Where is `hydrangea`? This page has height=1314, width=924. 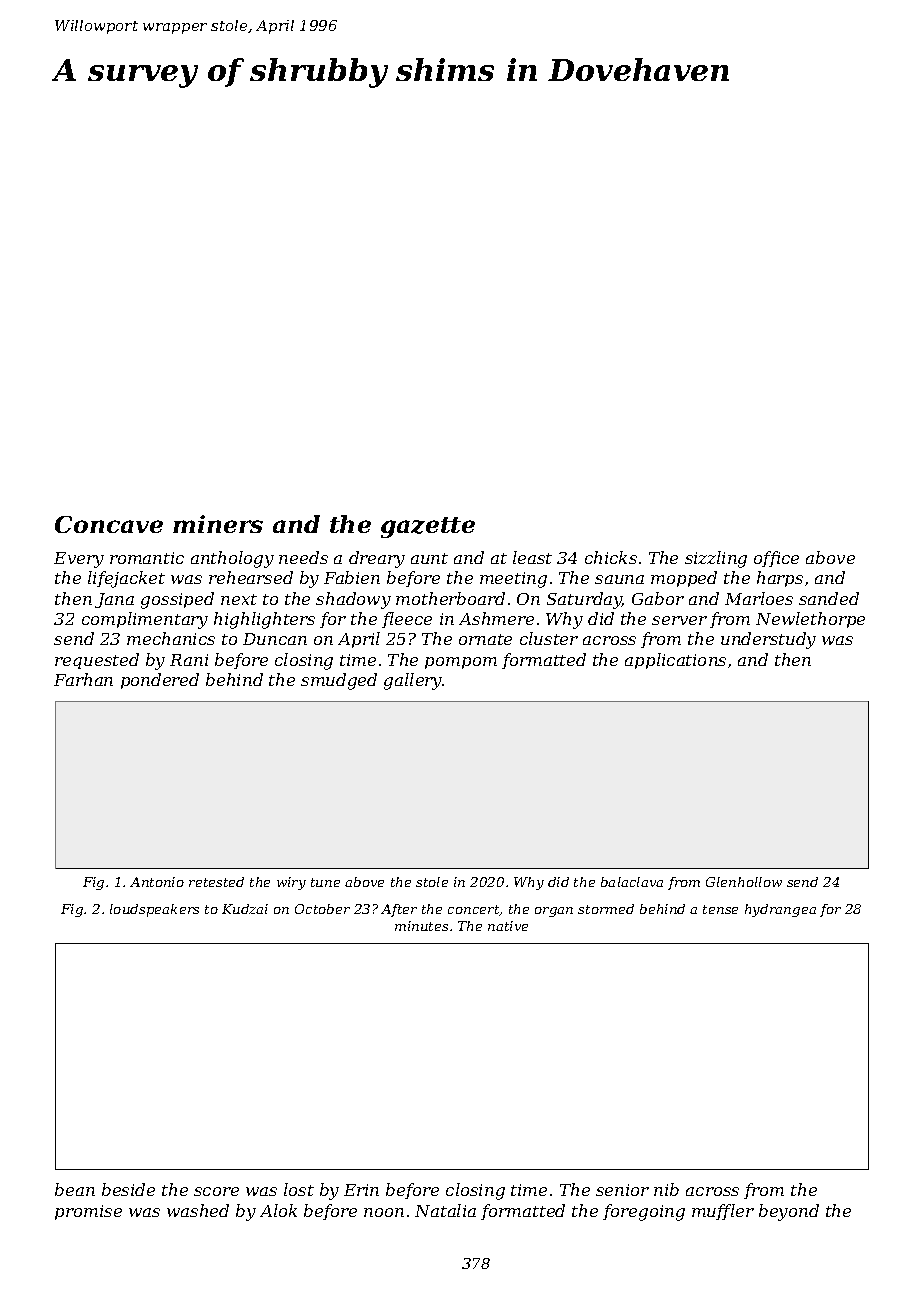 hydrangea is located at coordinates (780, 910).
